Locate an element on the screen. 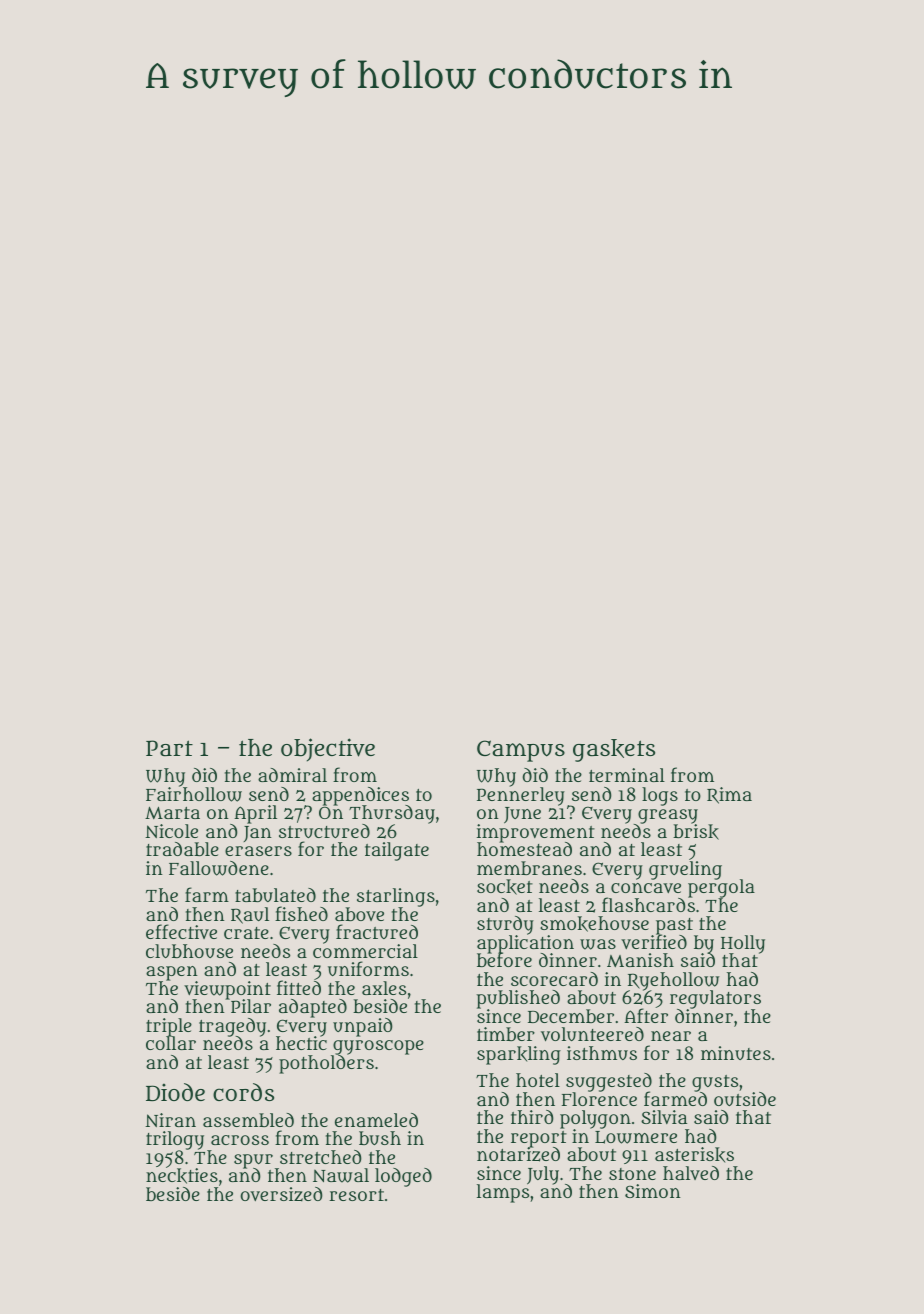  hotel is located at coordinates (538, 1080).
